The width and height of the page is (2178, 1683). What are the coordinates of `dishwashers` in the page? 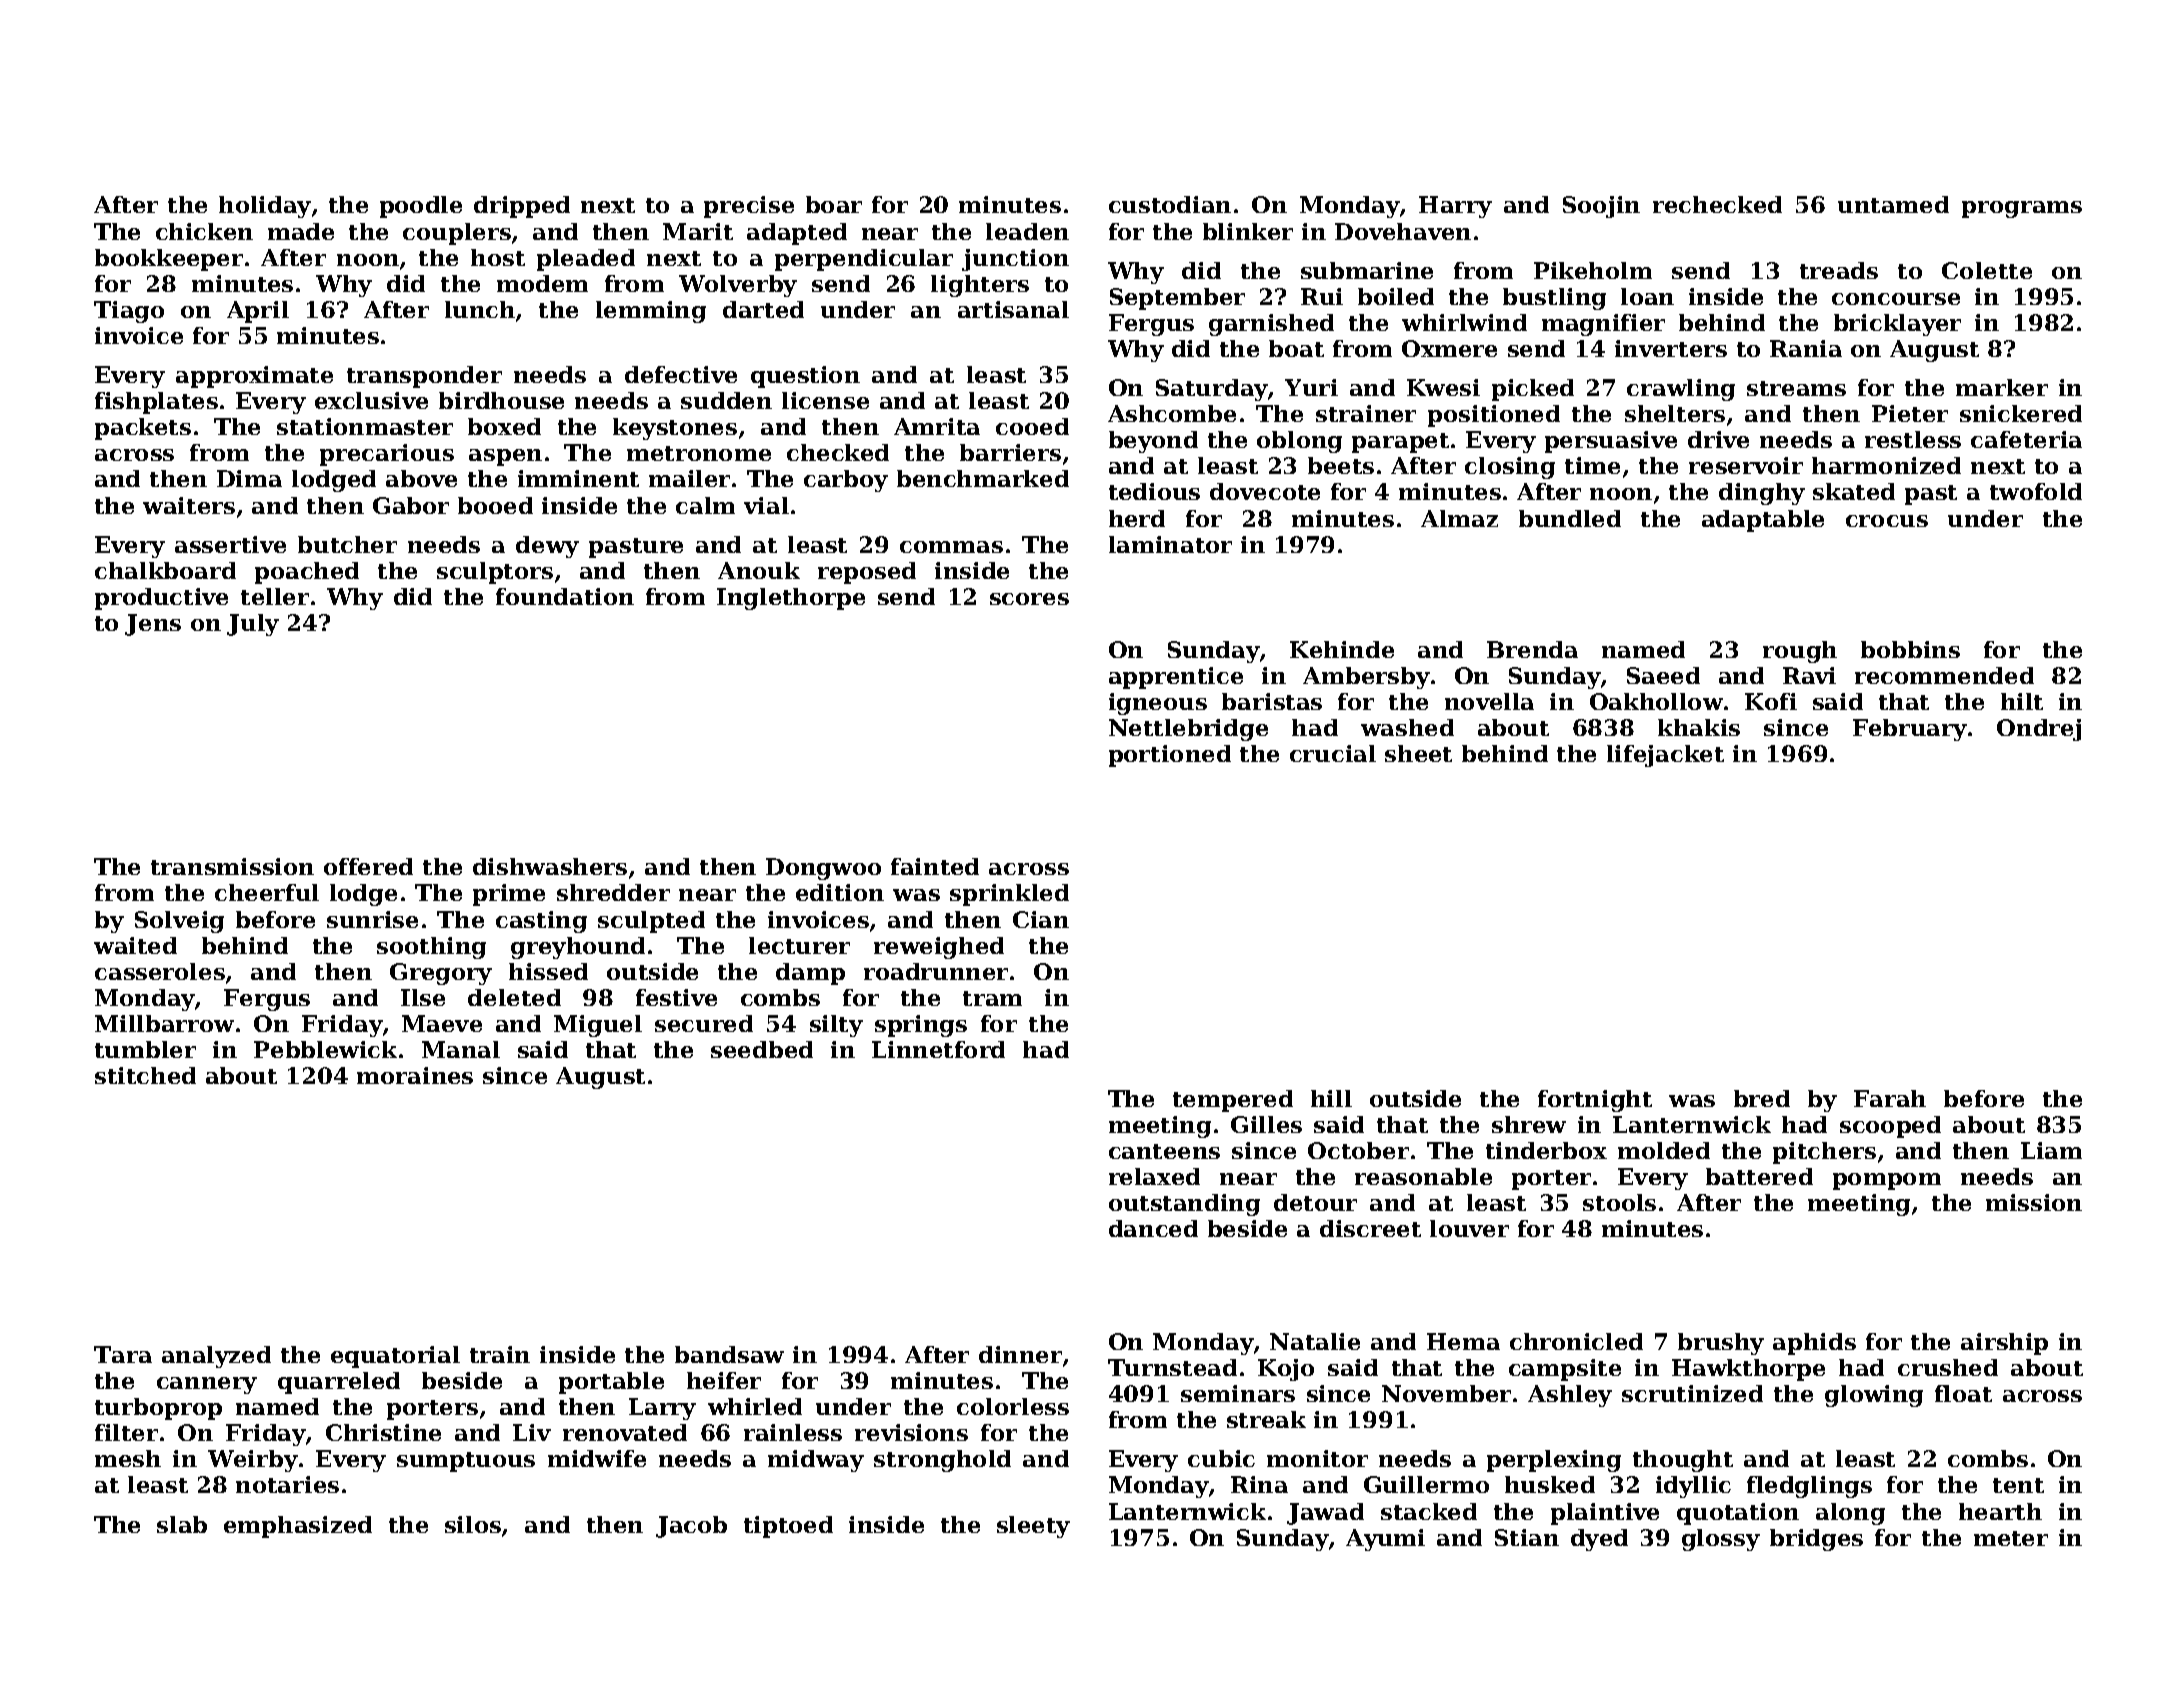 It's located at (550, 866).
